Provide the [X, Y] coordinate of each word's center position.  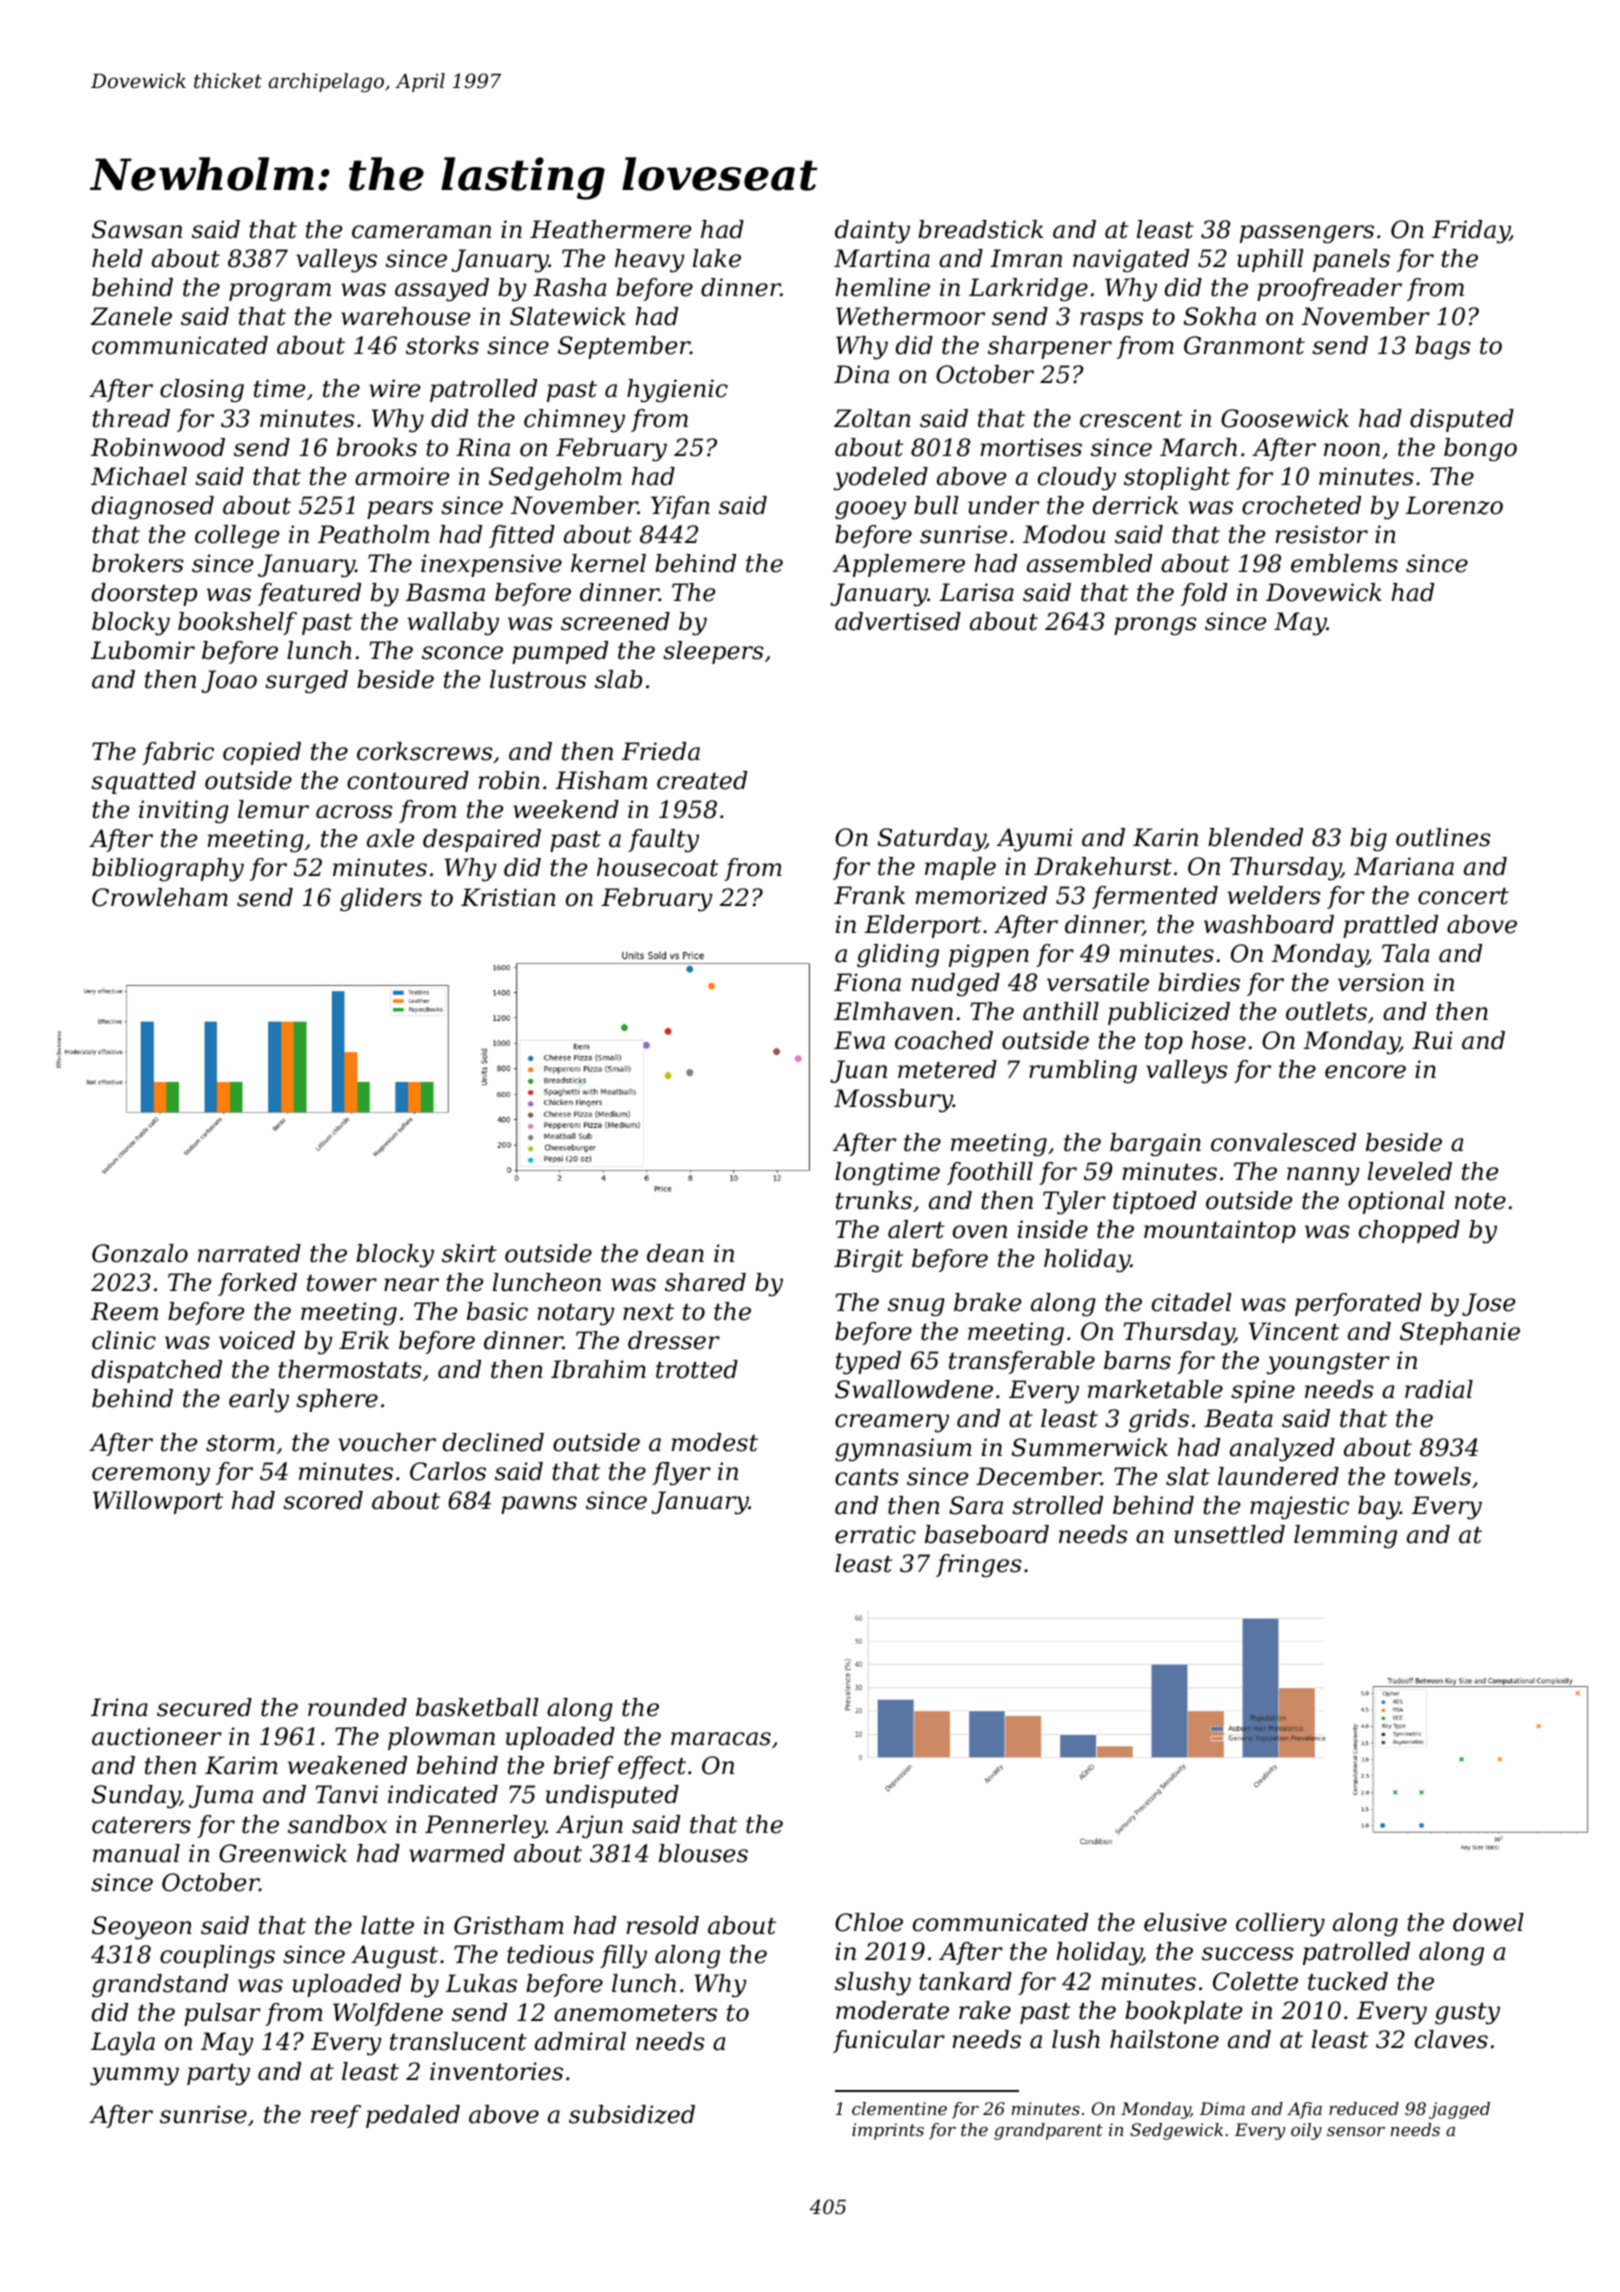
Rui [1432, 1040]
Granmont [1244, 345]
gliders [381, 900]
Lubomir [143, 650]
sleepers [713, 652]
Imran [1026, 258]
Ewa [859, 1040]
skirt [469, 1253]
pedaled [413, 2116]
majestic [1299, 1508]
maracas [721, 1739]
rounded [357, 1707]
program [280, 292]
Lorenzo [1454, 505]
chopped [1409, 1231]
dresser [674, 1340]
